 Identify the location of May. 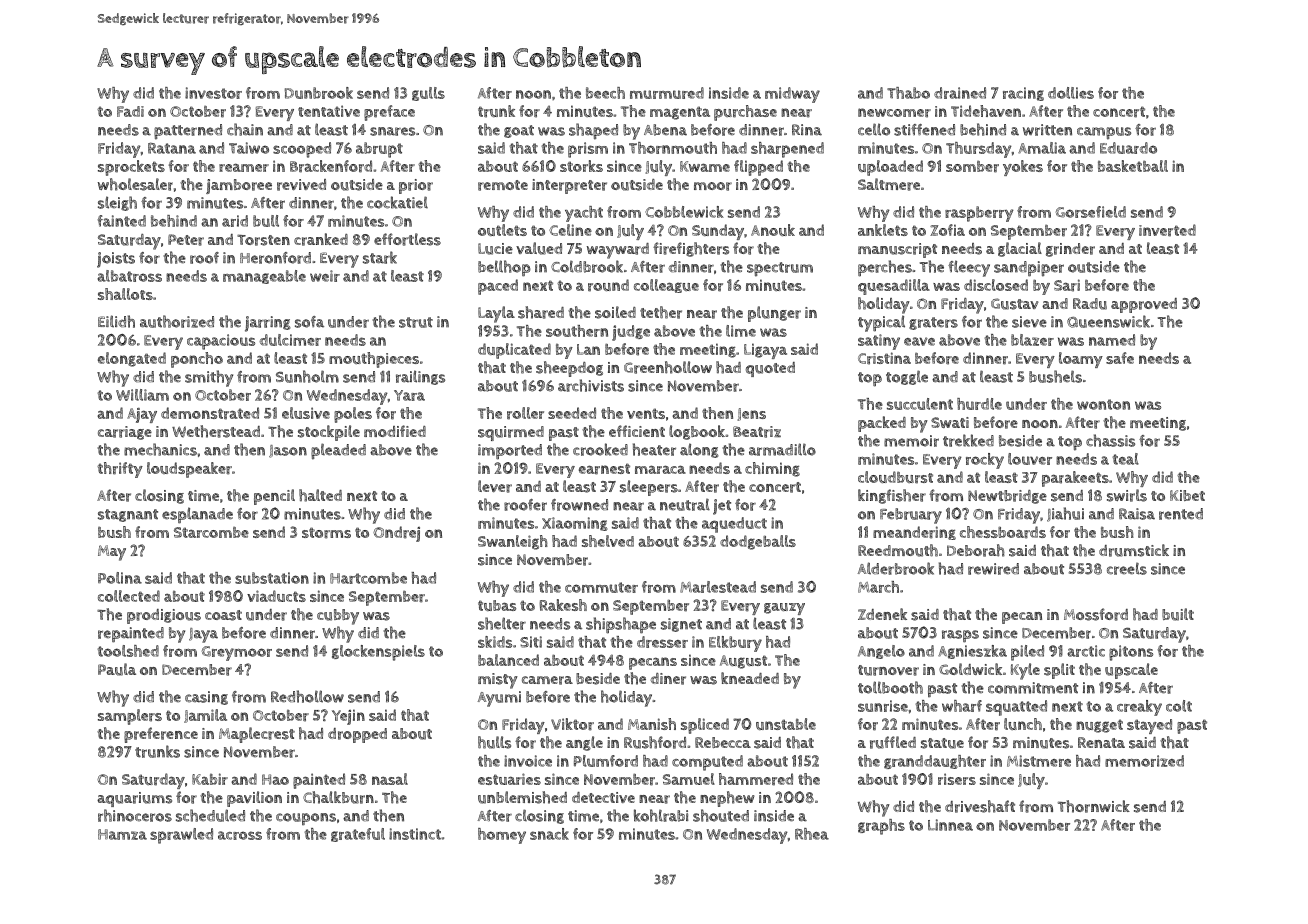
(112, 553).
